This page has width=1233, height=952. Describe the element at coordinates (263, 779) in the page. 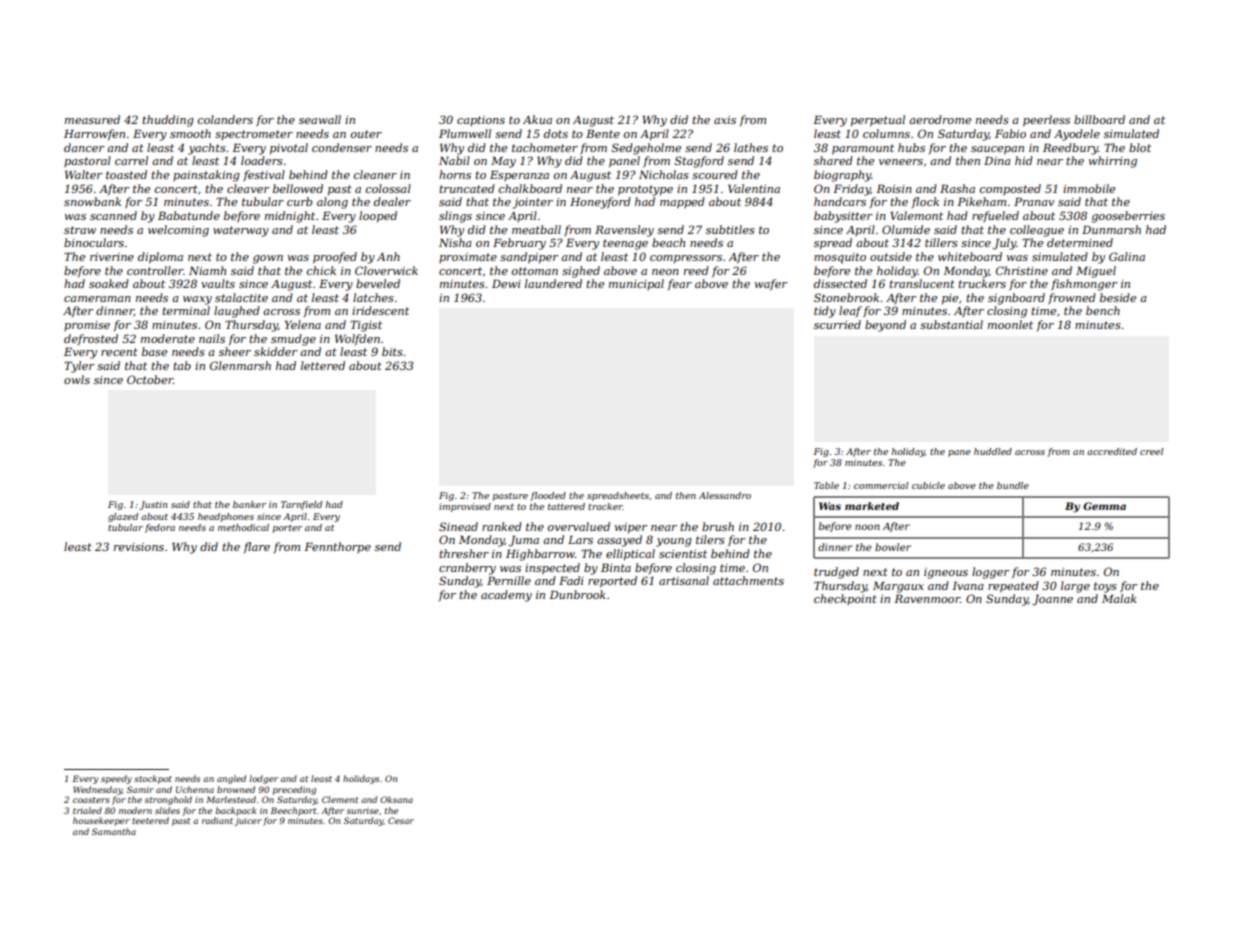

I see `lodger` at that location.
